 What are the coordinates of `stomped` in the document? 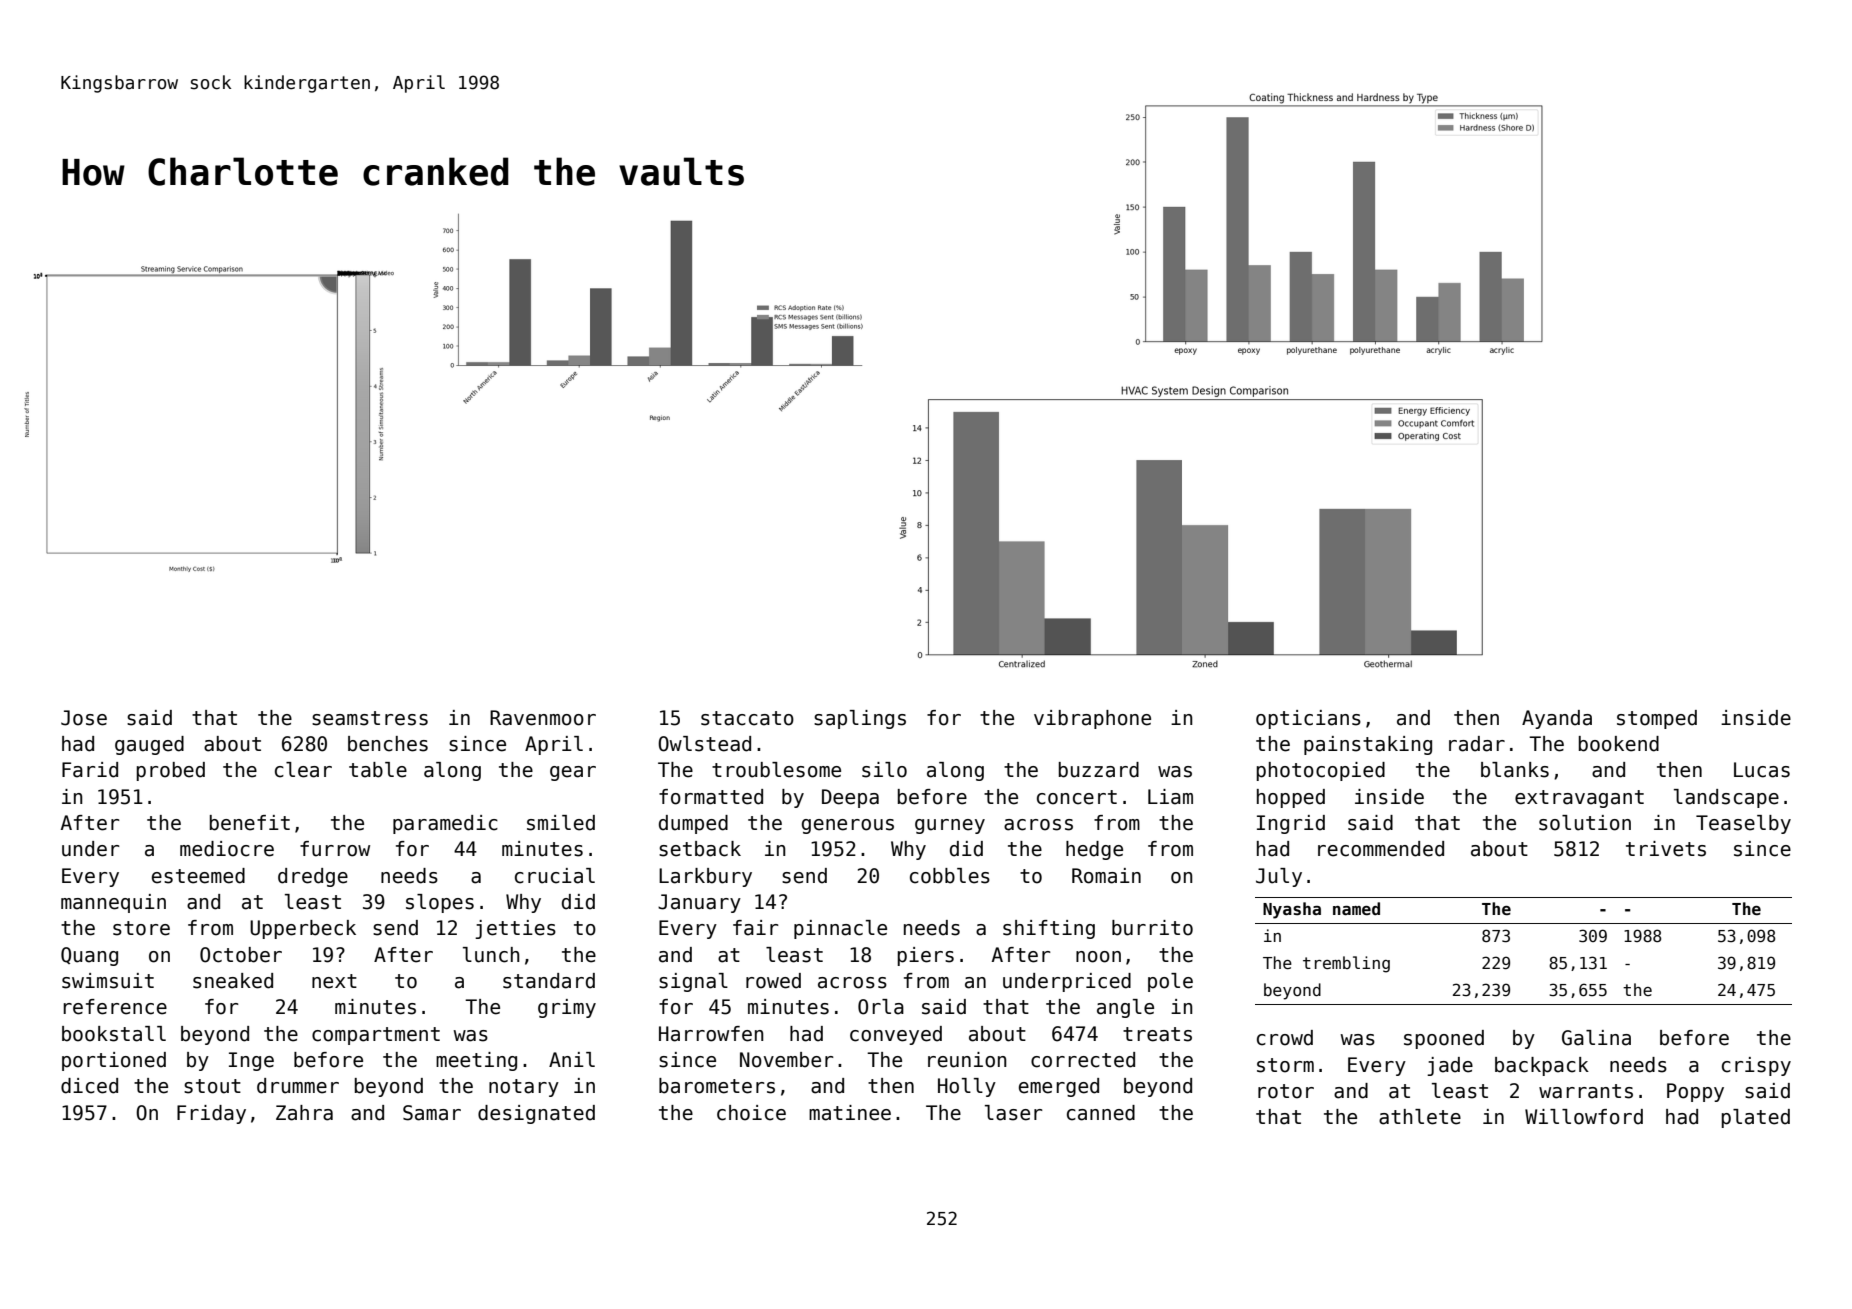 It's located at (1657, 719).
